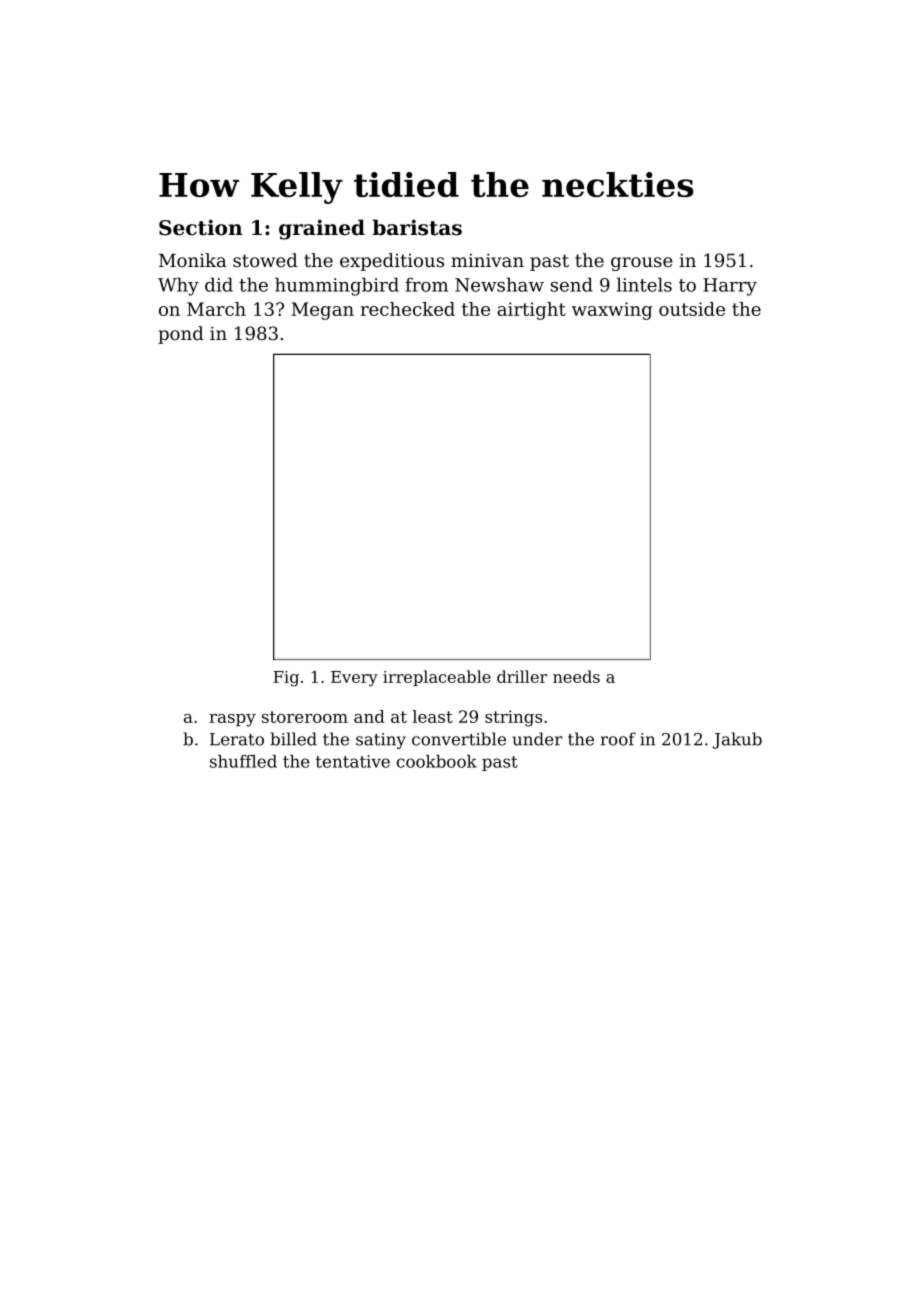 This document has height=1311, width=924. I want to click on expeditious, so click(392, 262).
